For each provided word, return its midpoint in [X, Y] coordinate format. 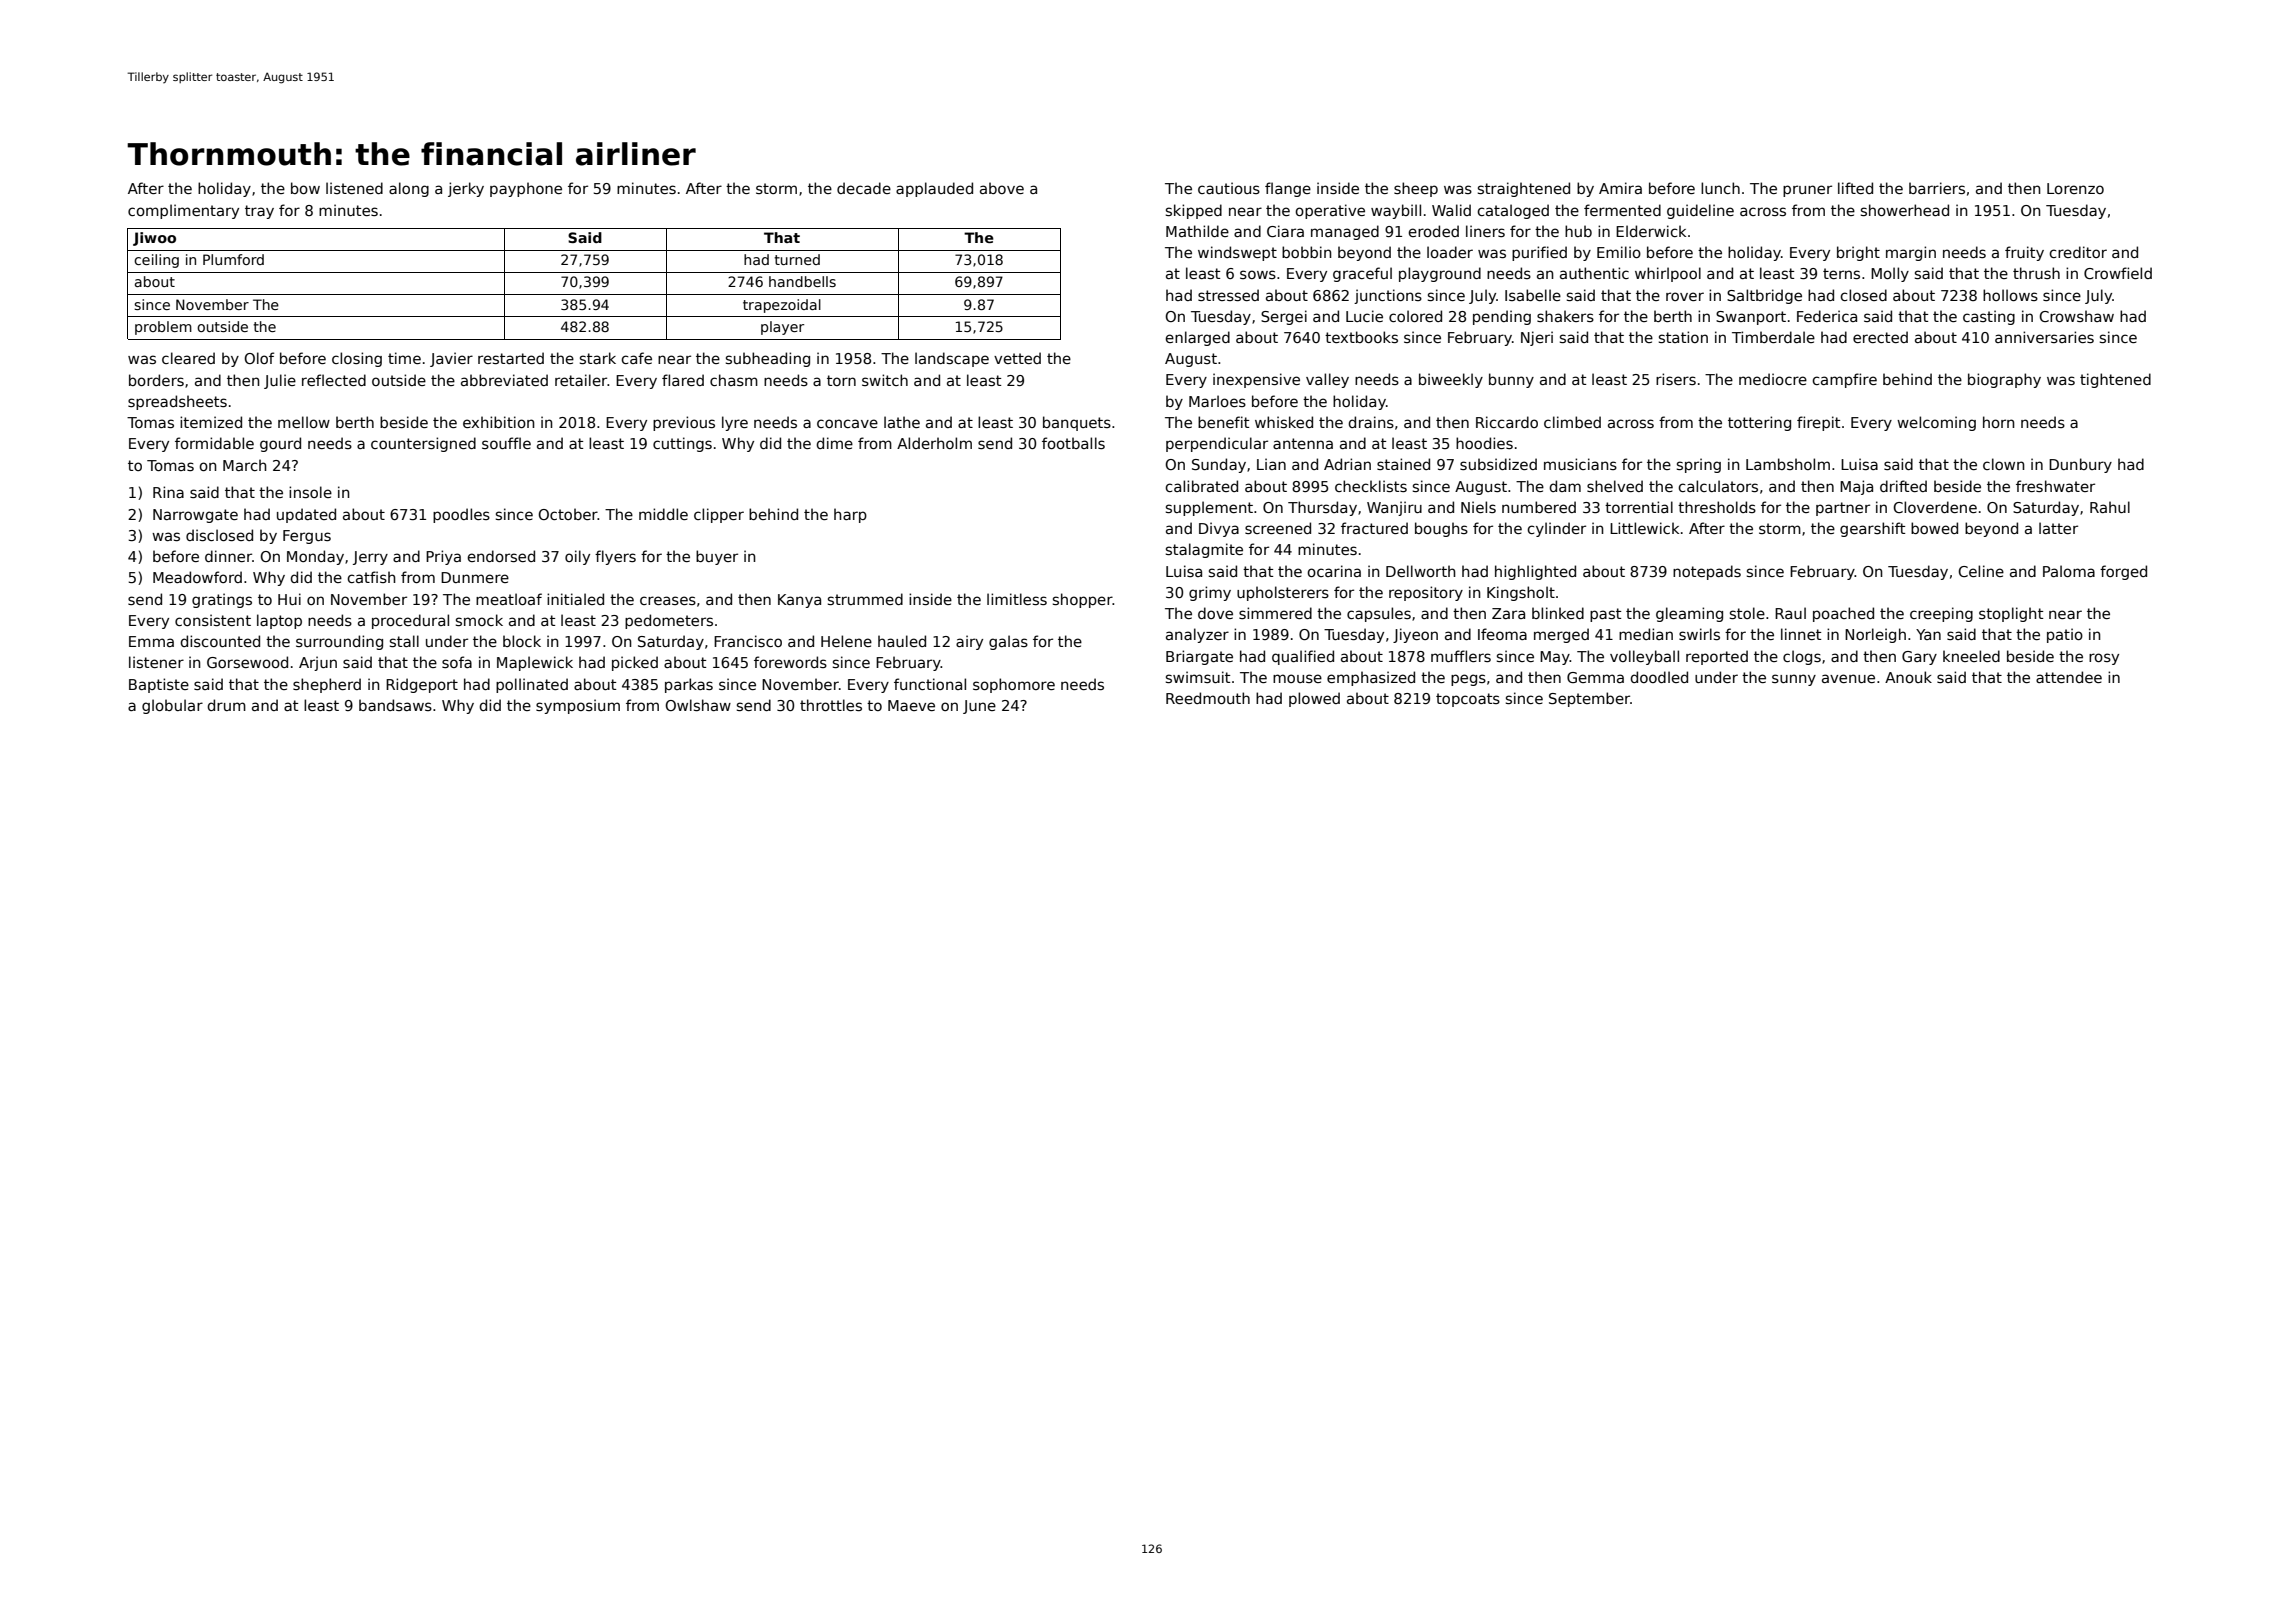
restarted [511, 358]
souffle [506, 443]
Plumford [233, 259]
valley [1327, 380]
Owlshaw [698, 705]
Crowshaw [2076, 316]
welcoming [1936, 423]
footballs [1073, 443]
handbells [802, 281]
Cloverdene [1935, 507]
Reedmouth [1208, 698]
